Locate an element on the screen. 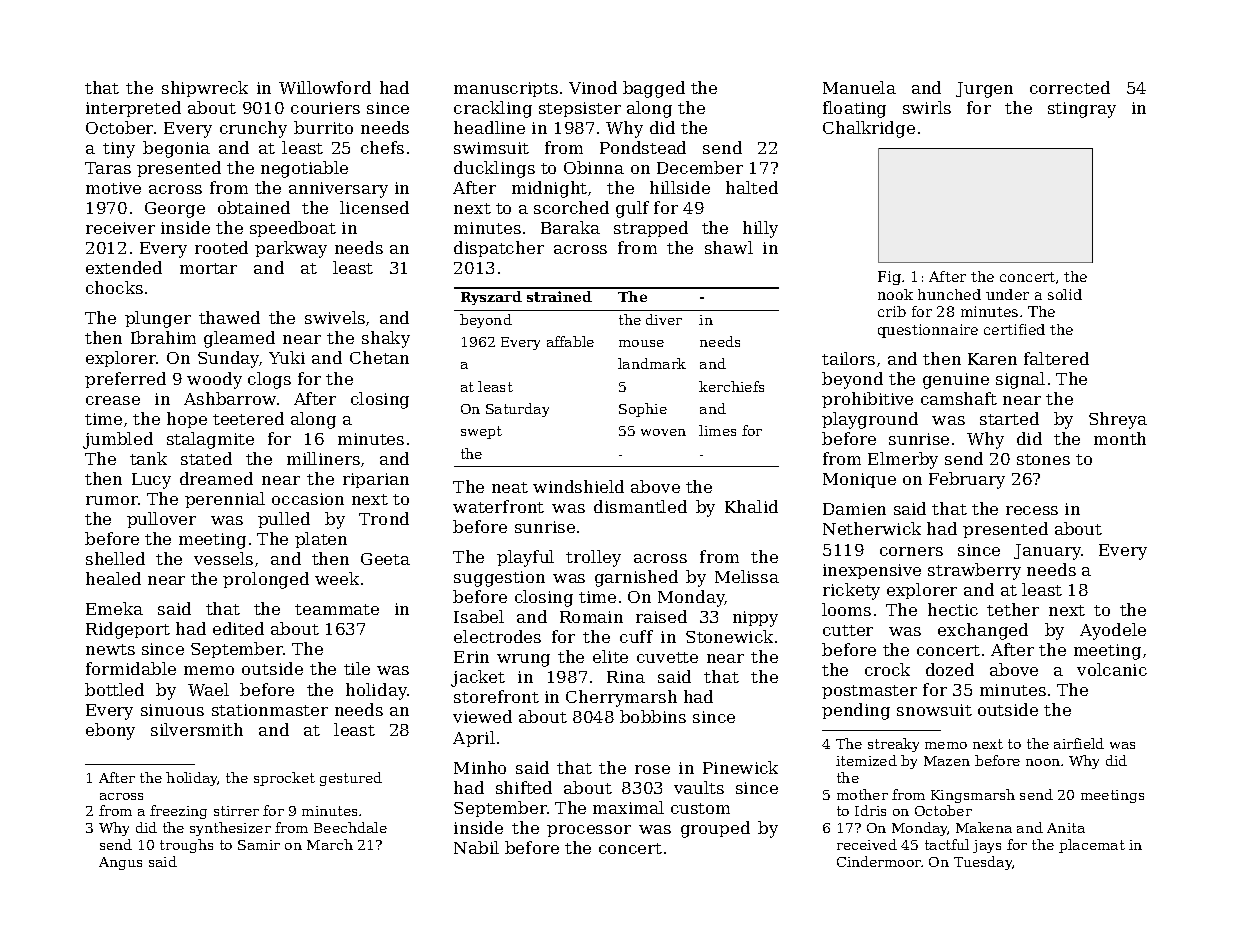 This screenshot has height=952, width=1233. Tuesday is located at coordinates (983, 863).
